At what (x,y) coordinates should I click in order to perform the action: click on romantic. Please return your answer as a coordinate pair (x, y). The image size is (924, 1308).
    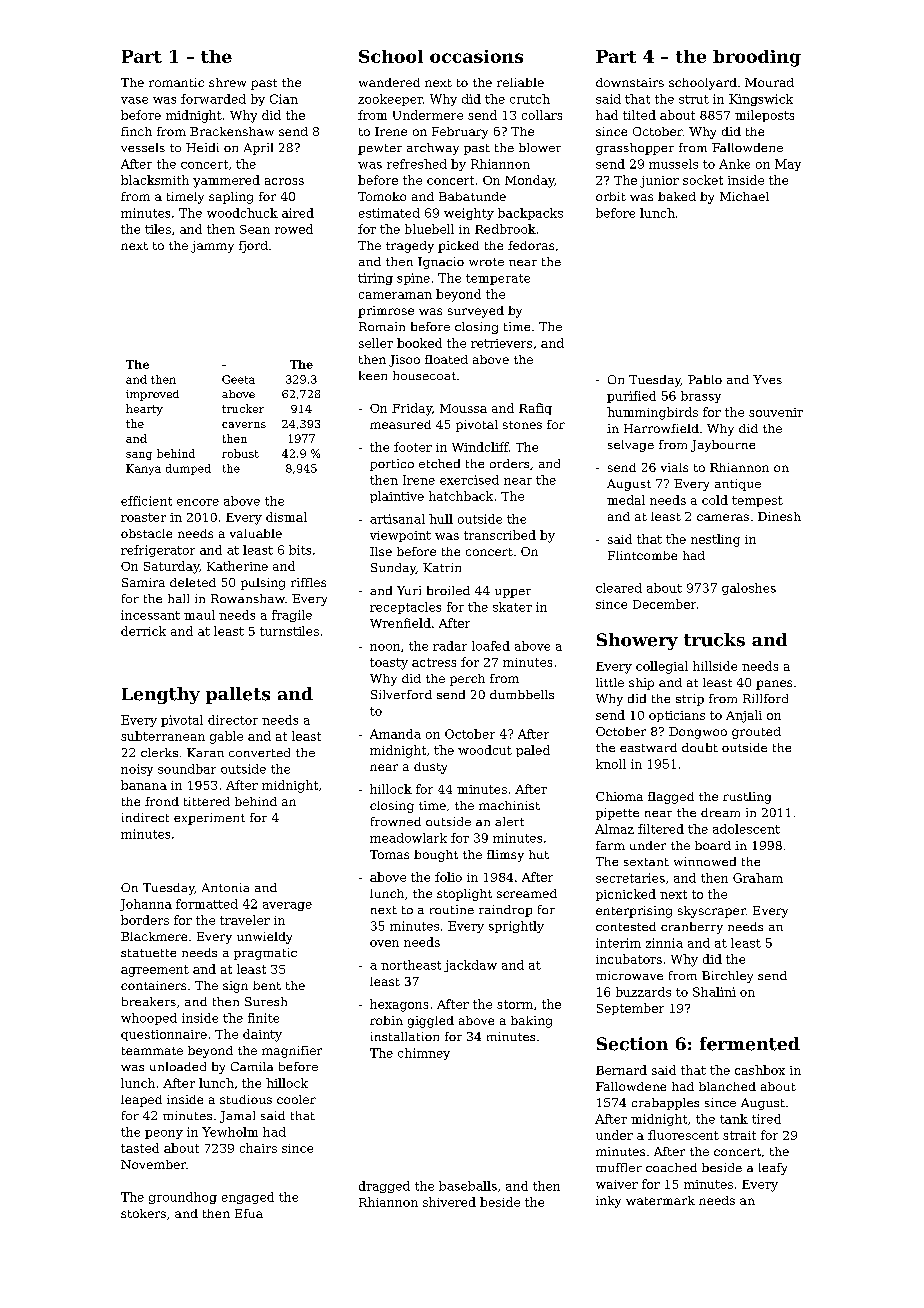
    Looking at the image, I should click on (176, 82).
